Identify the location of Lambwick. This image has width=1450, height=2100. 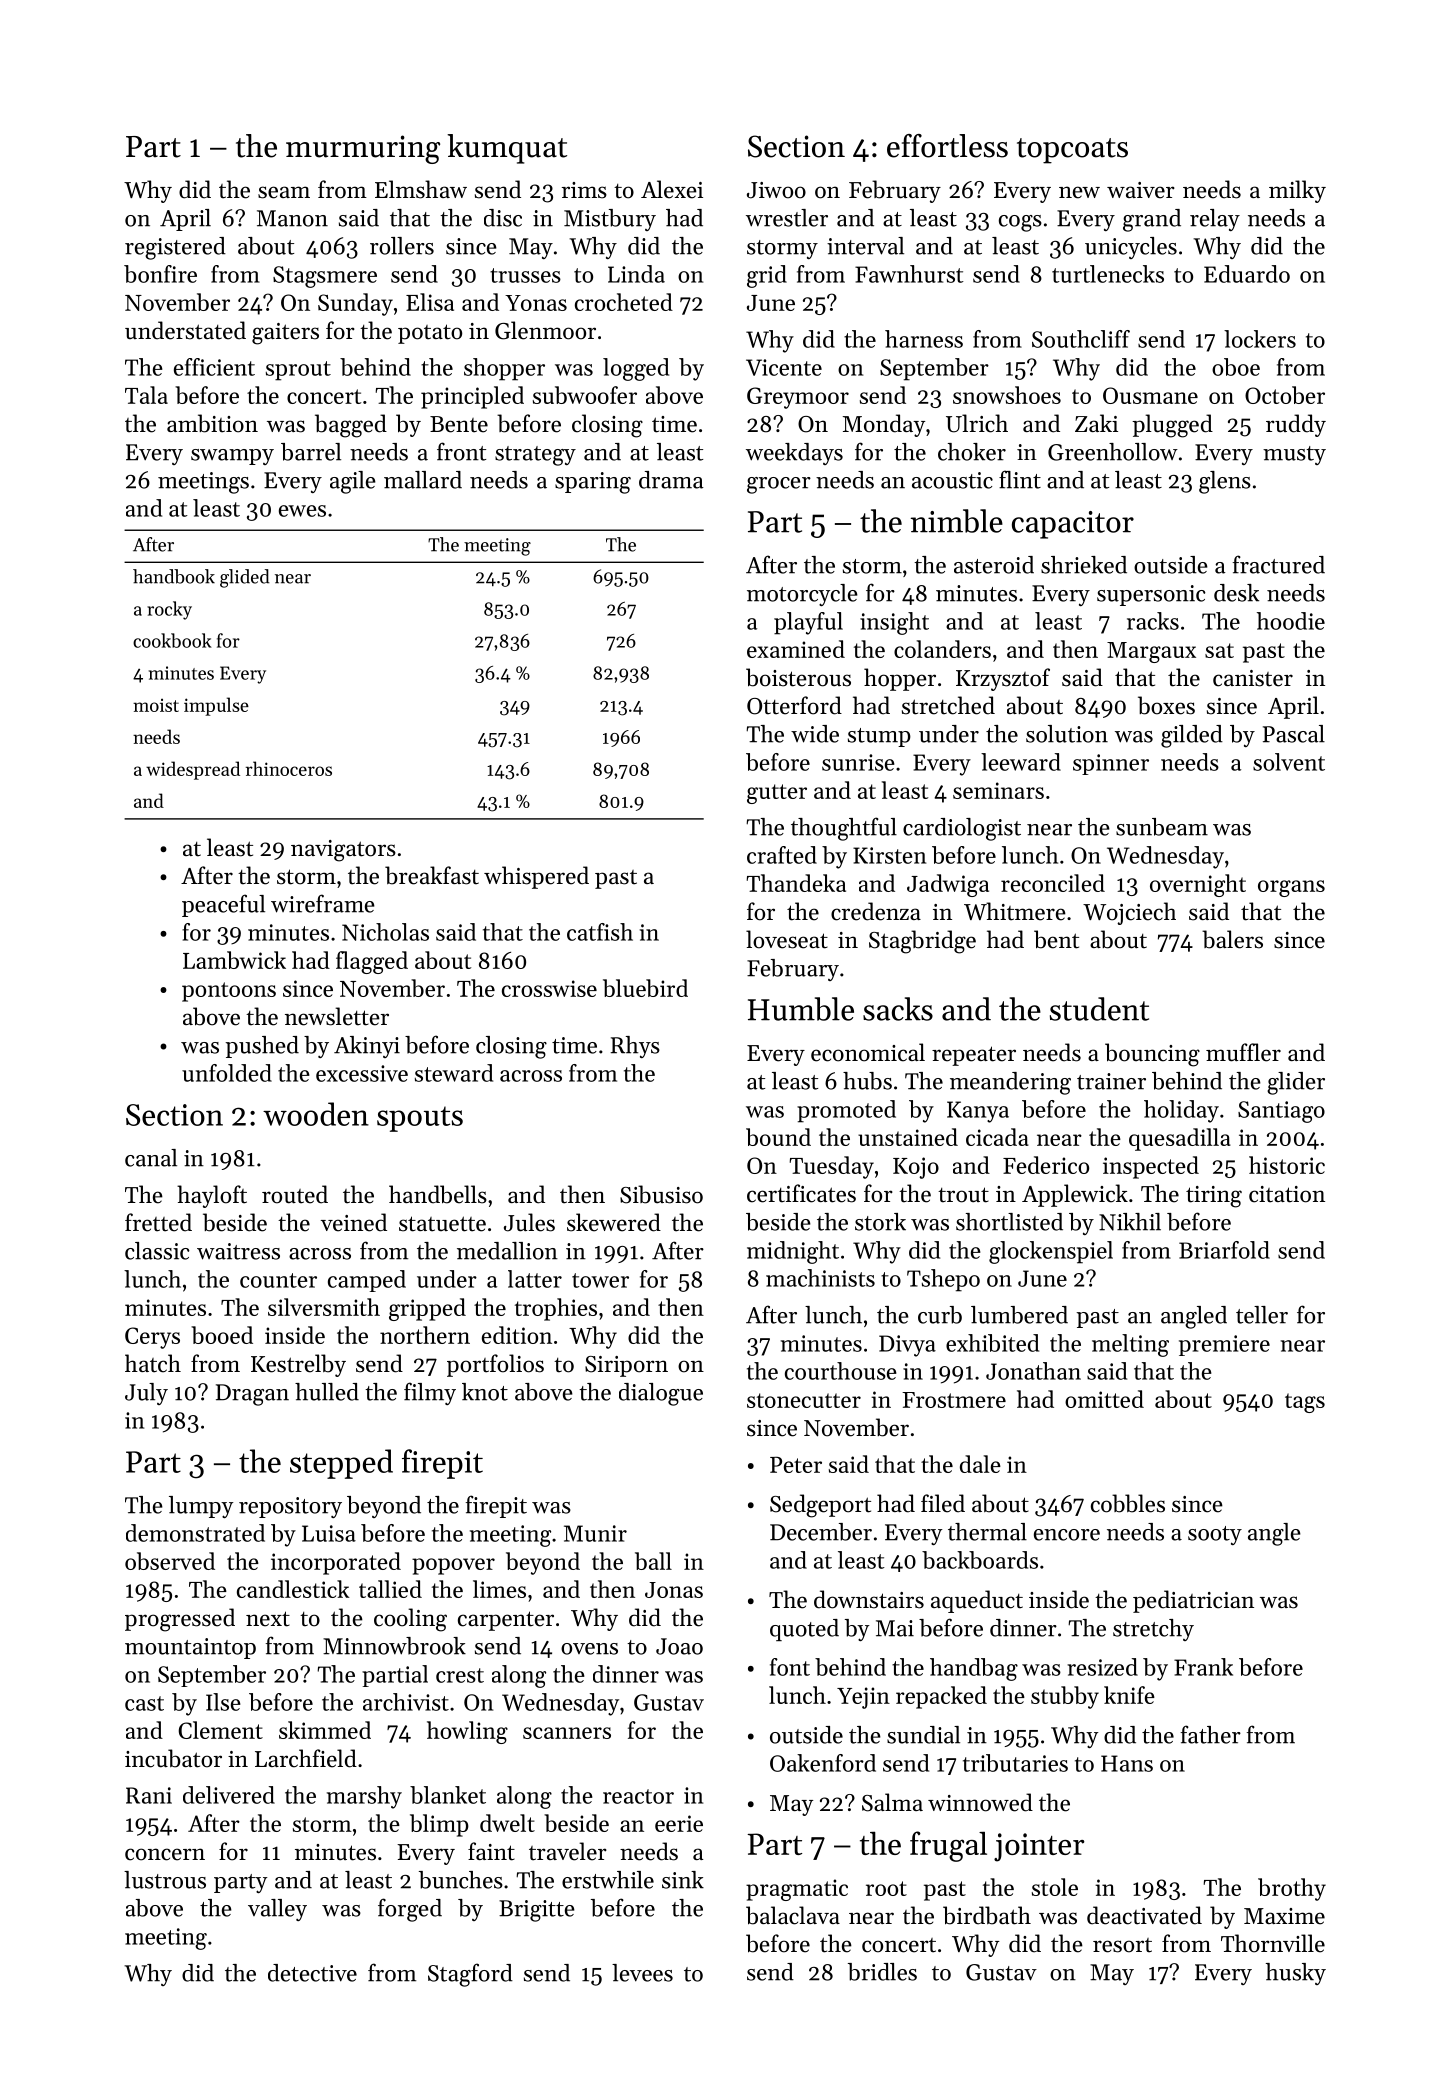
(234, 960).
